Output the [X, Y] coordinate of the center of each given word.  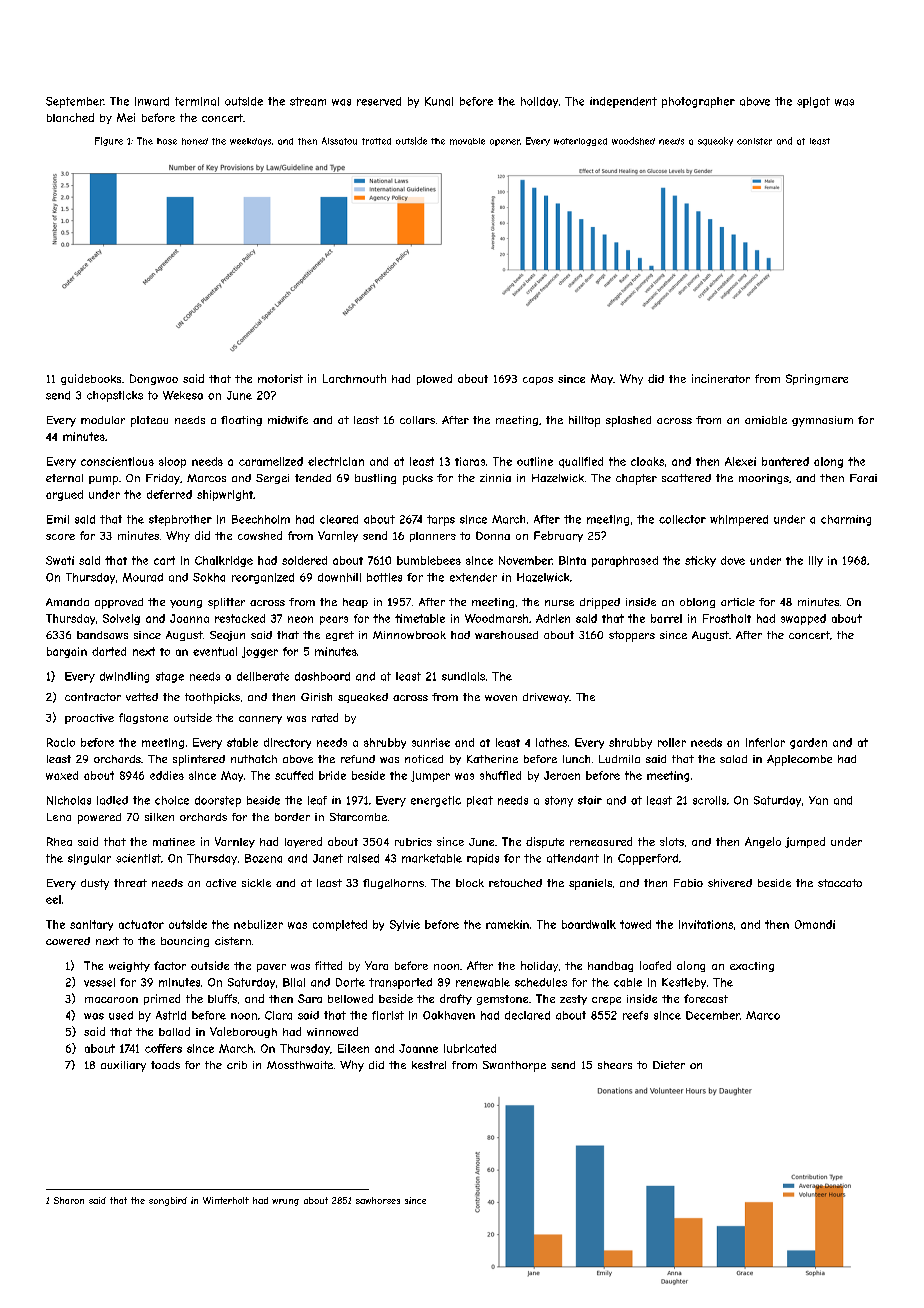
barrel [666, 618]
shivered [730, 883]
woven [501, 698]
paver [271, 968]
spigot [813, 102]
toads [165, 1065]
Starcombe [358, 817]
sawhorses [378, 1200]
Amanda [67, 602]
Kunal [439, 101]
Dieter [669, 1065]
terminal [197, 101]
